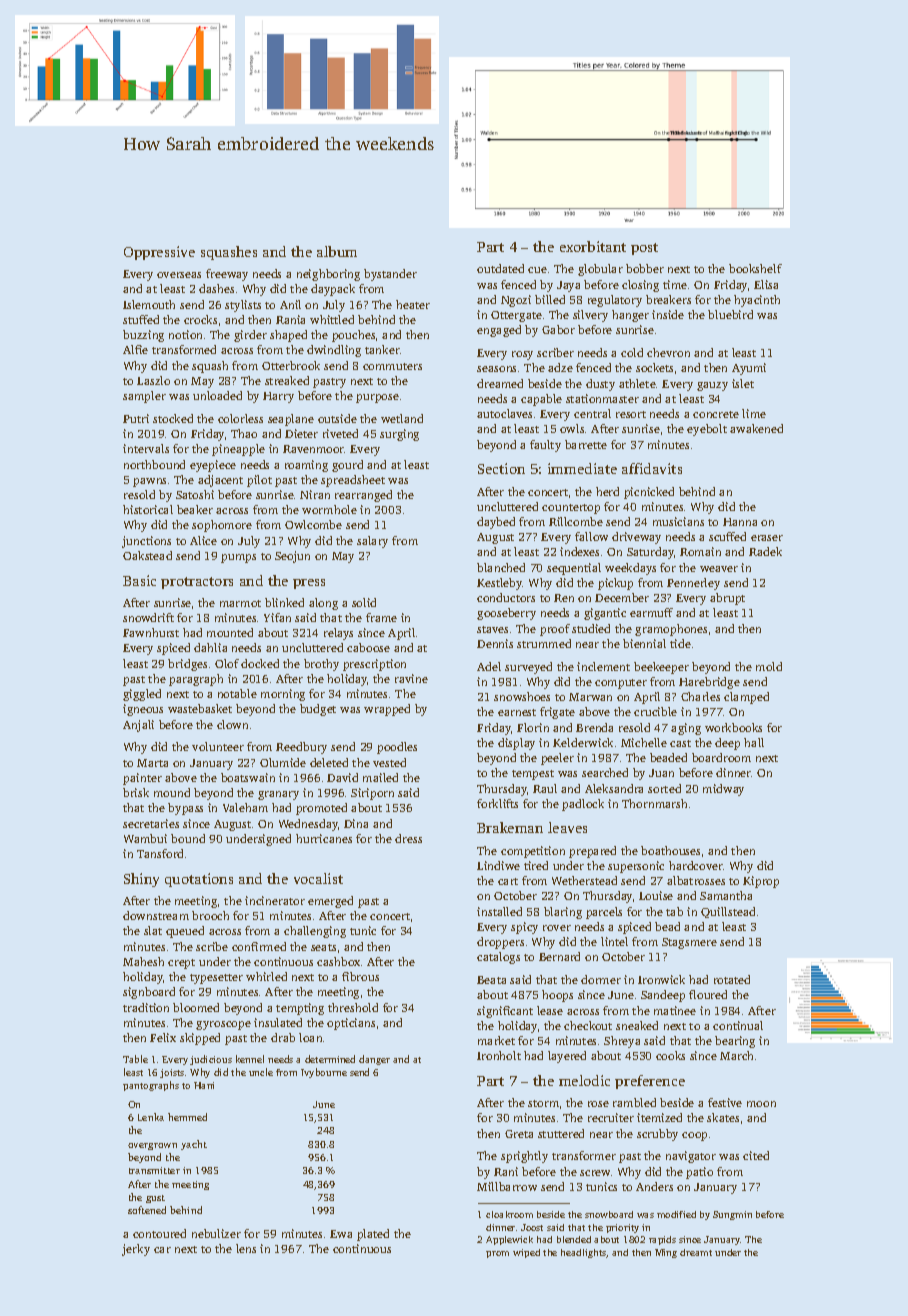  Describe the element at coordinates (179, 275) in the document. I see `overseas` at that location.
